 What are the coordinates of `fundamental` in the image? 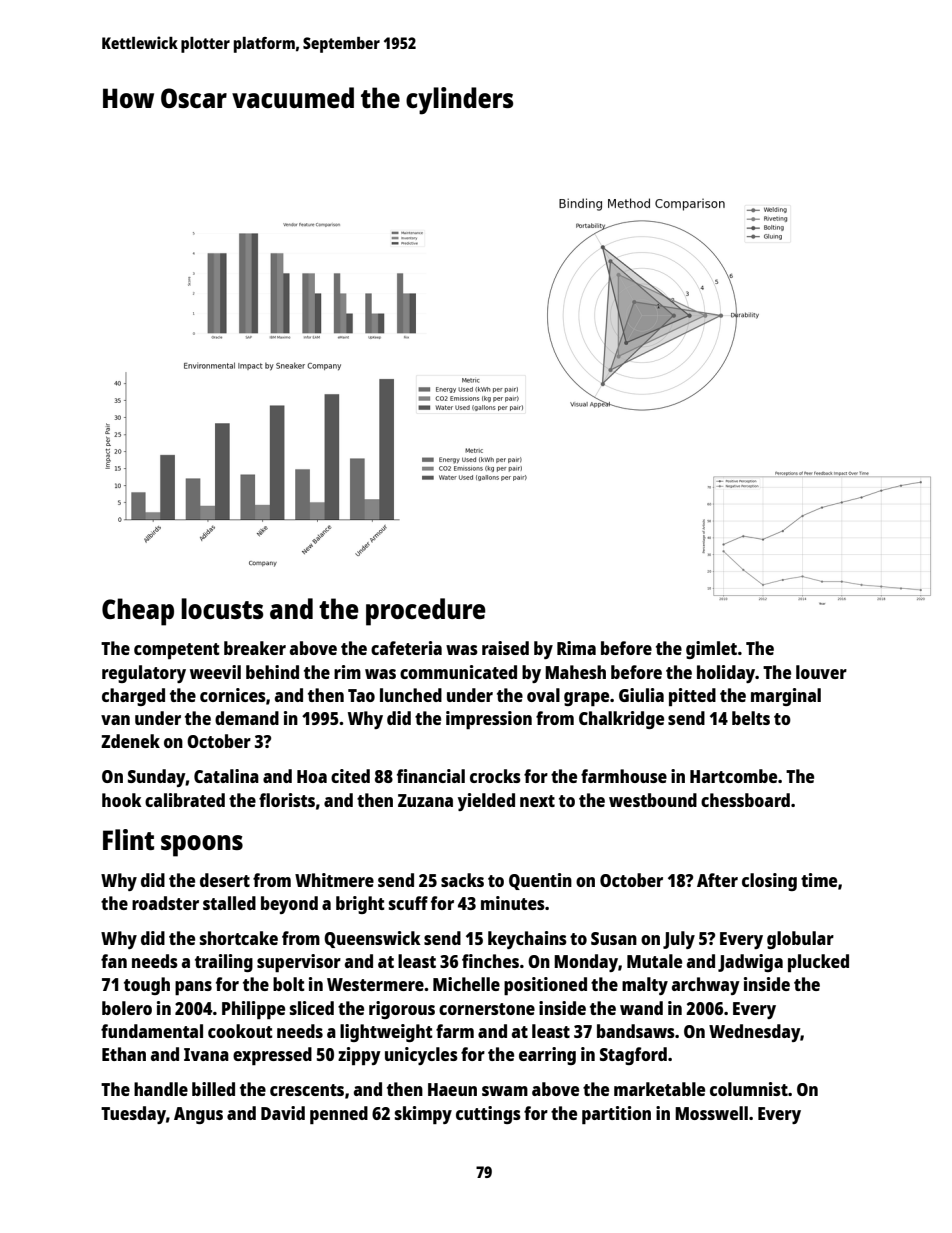 It's located at (152, 1031).
